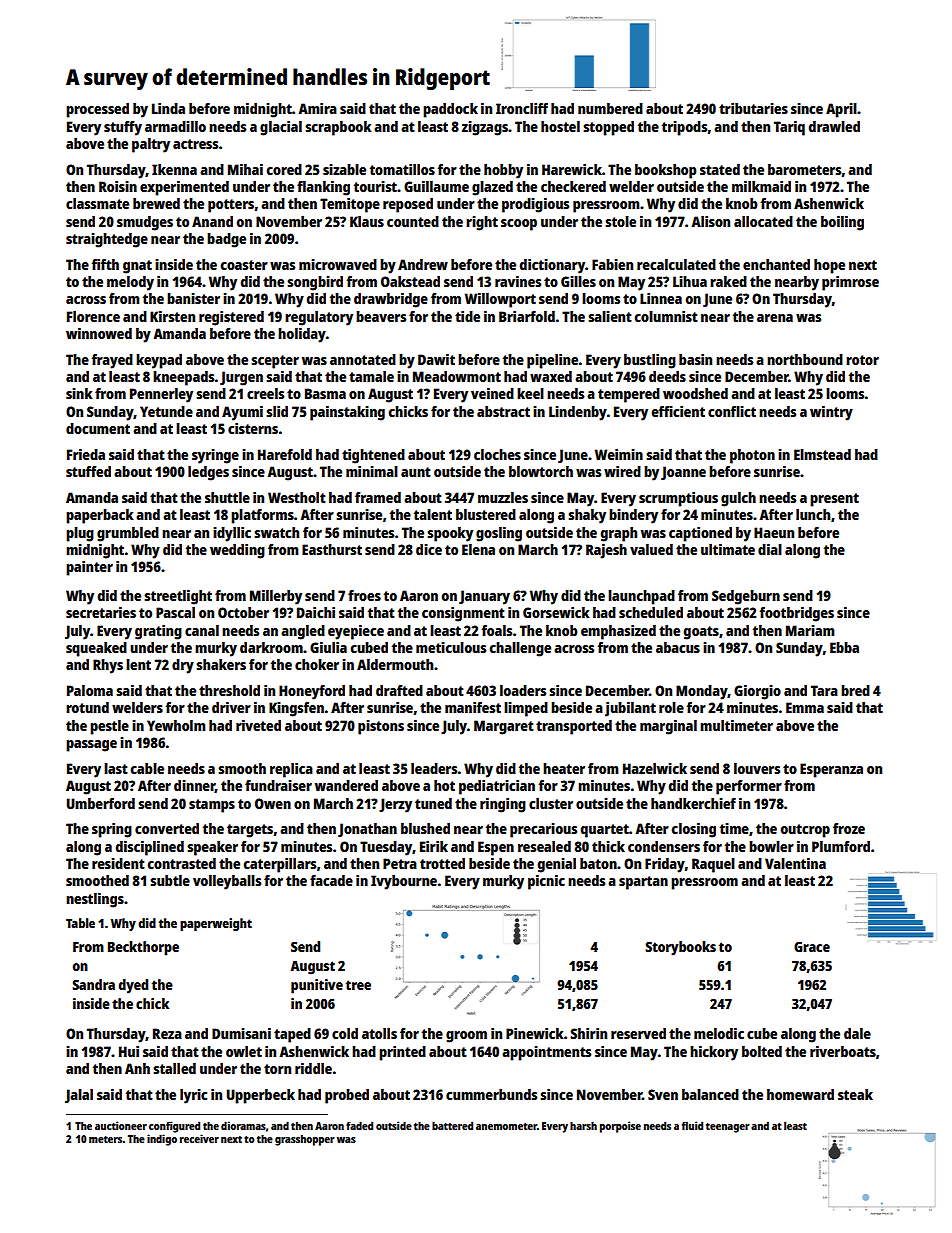  I want to click on stuffy, so click(123, 128).
